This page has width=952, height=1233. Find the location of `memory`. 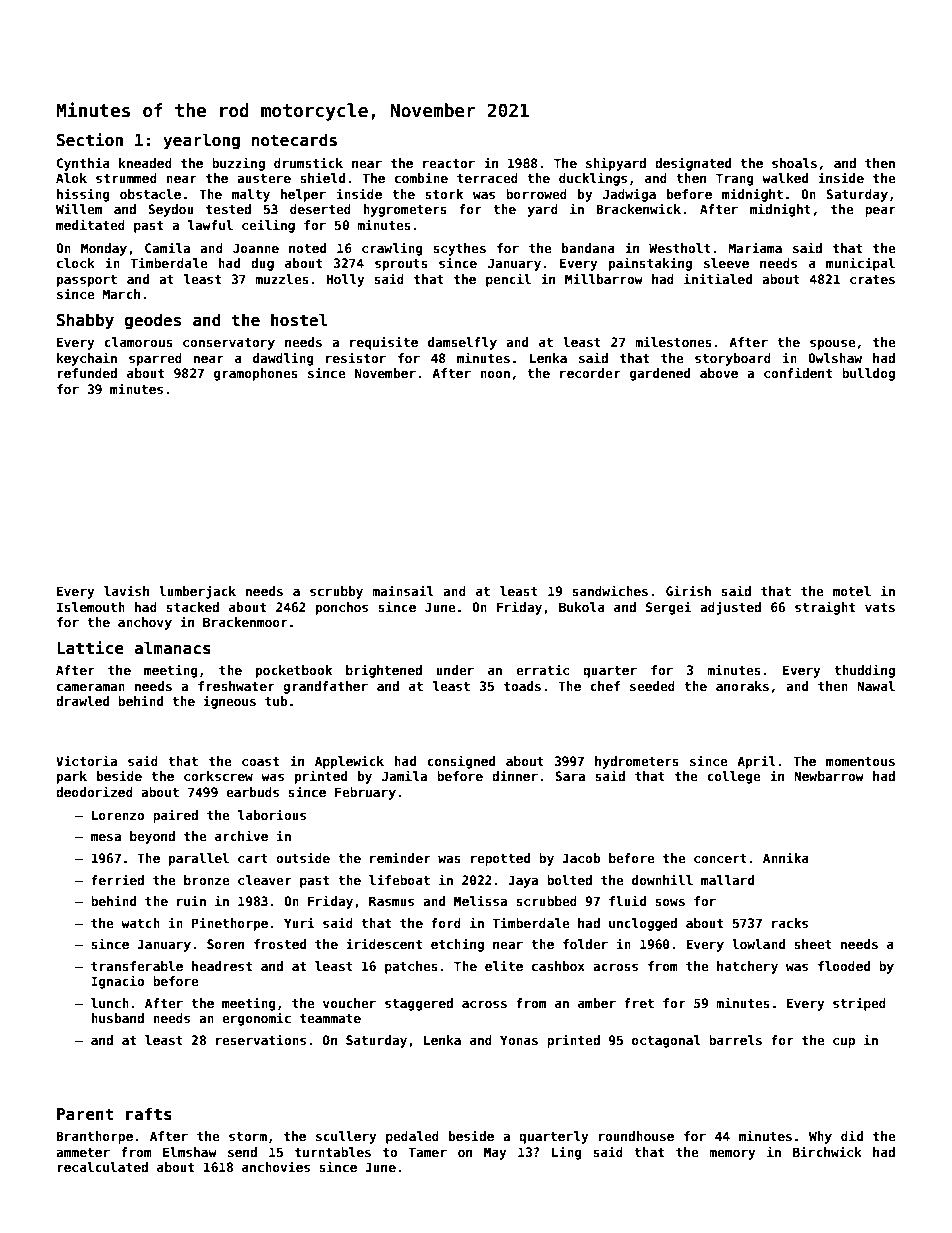

memory is located at coordinates (732, 1155).
